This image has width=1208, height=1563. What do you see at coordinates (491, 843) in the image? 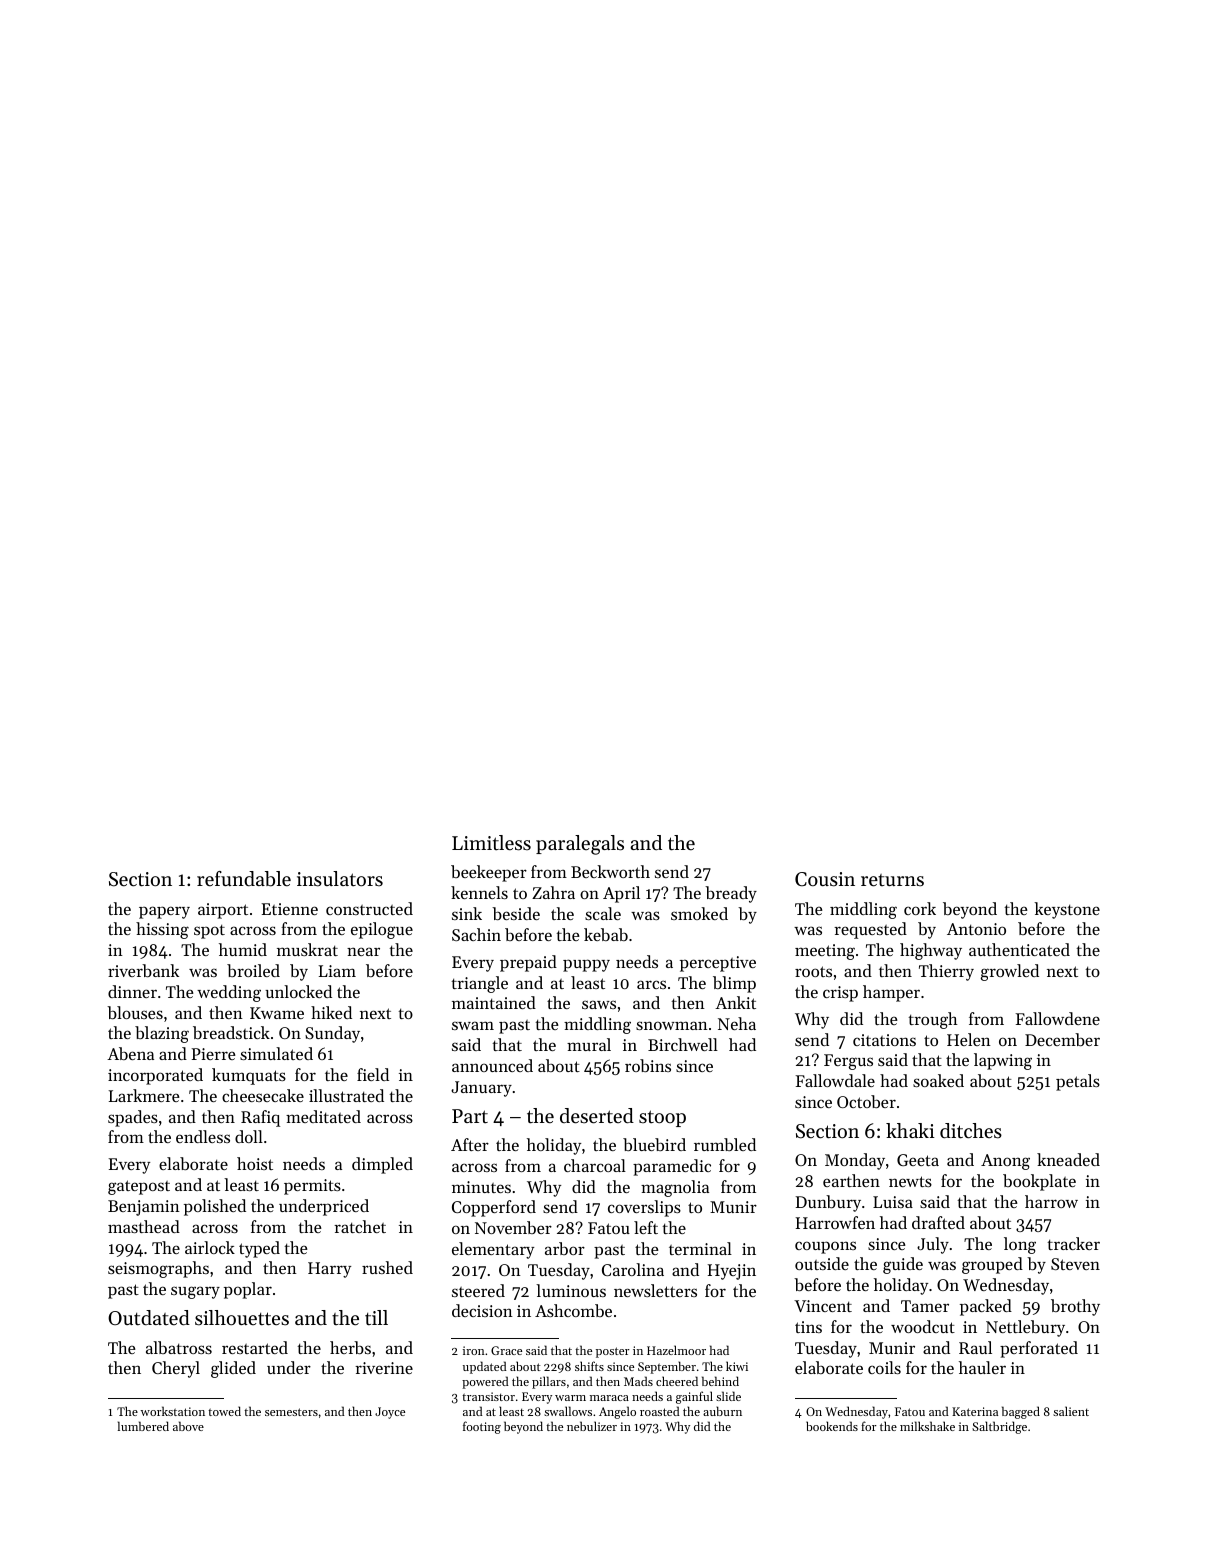
I see `Limitless` at bounding box center [491, 843].
